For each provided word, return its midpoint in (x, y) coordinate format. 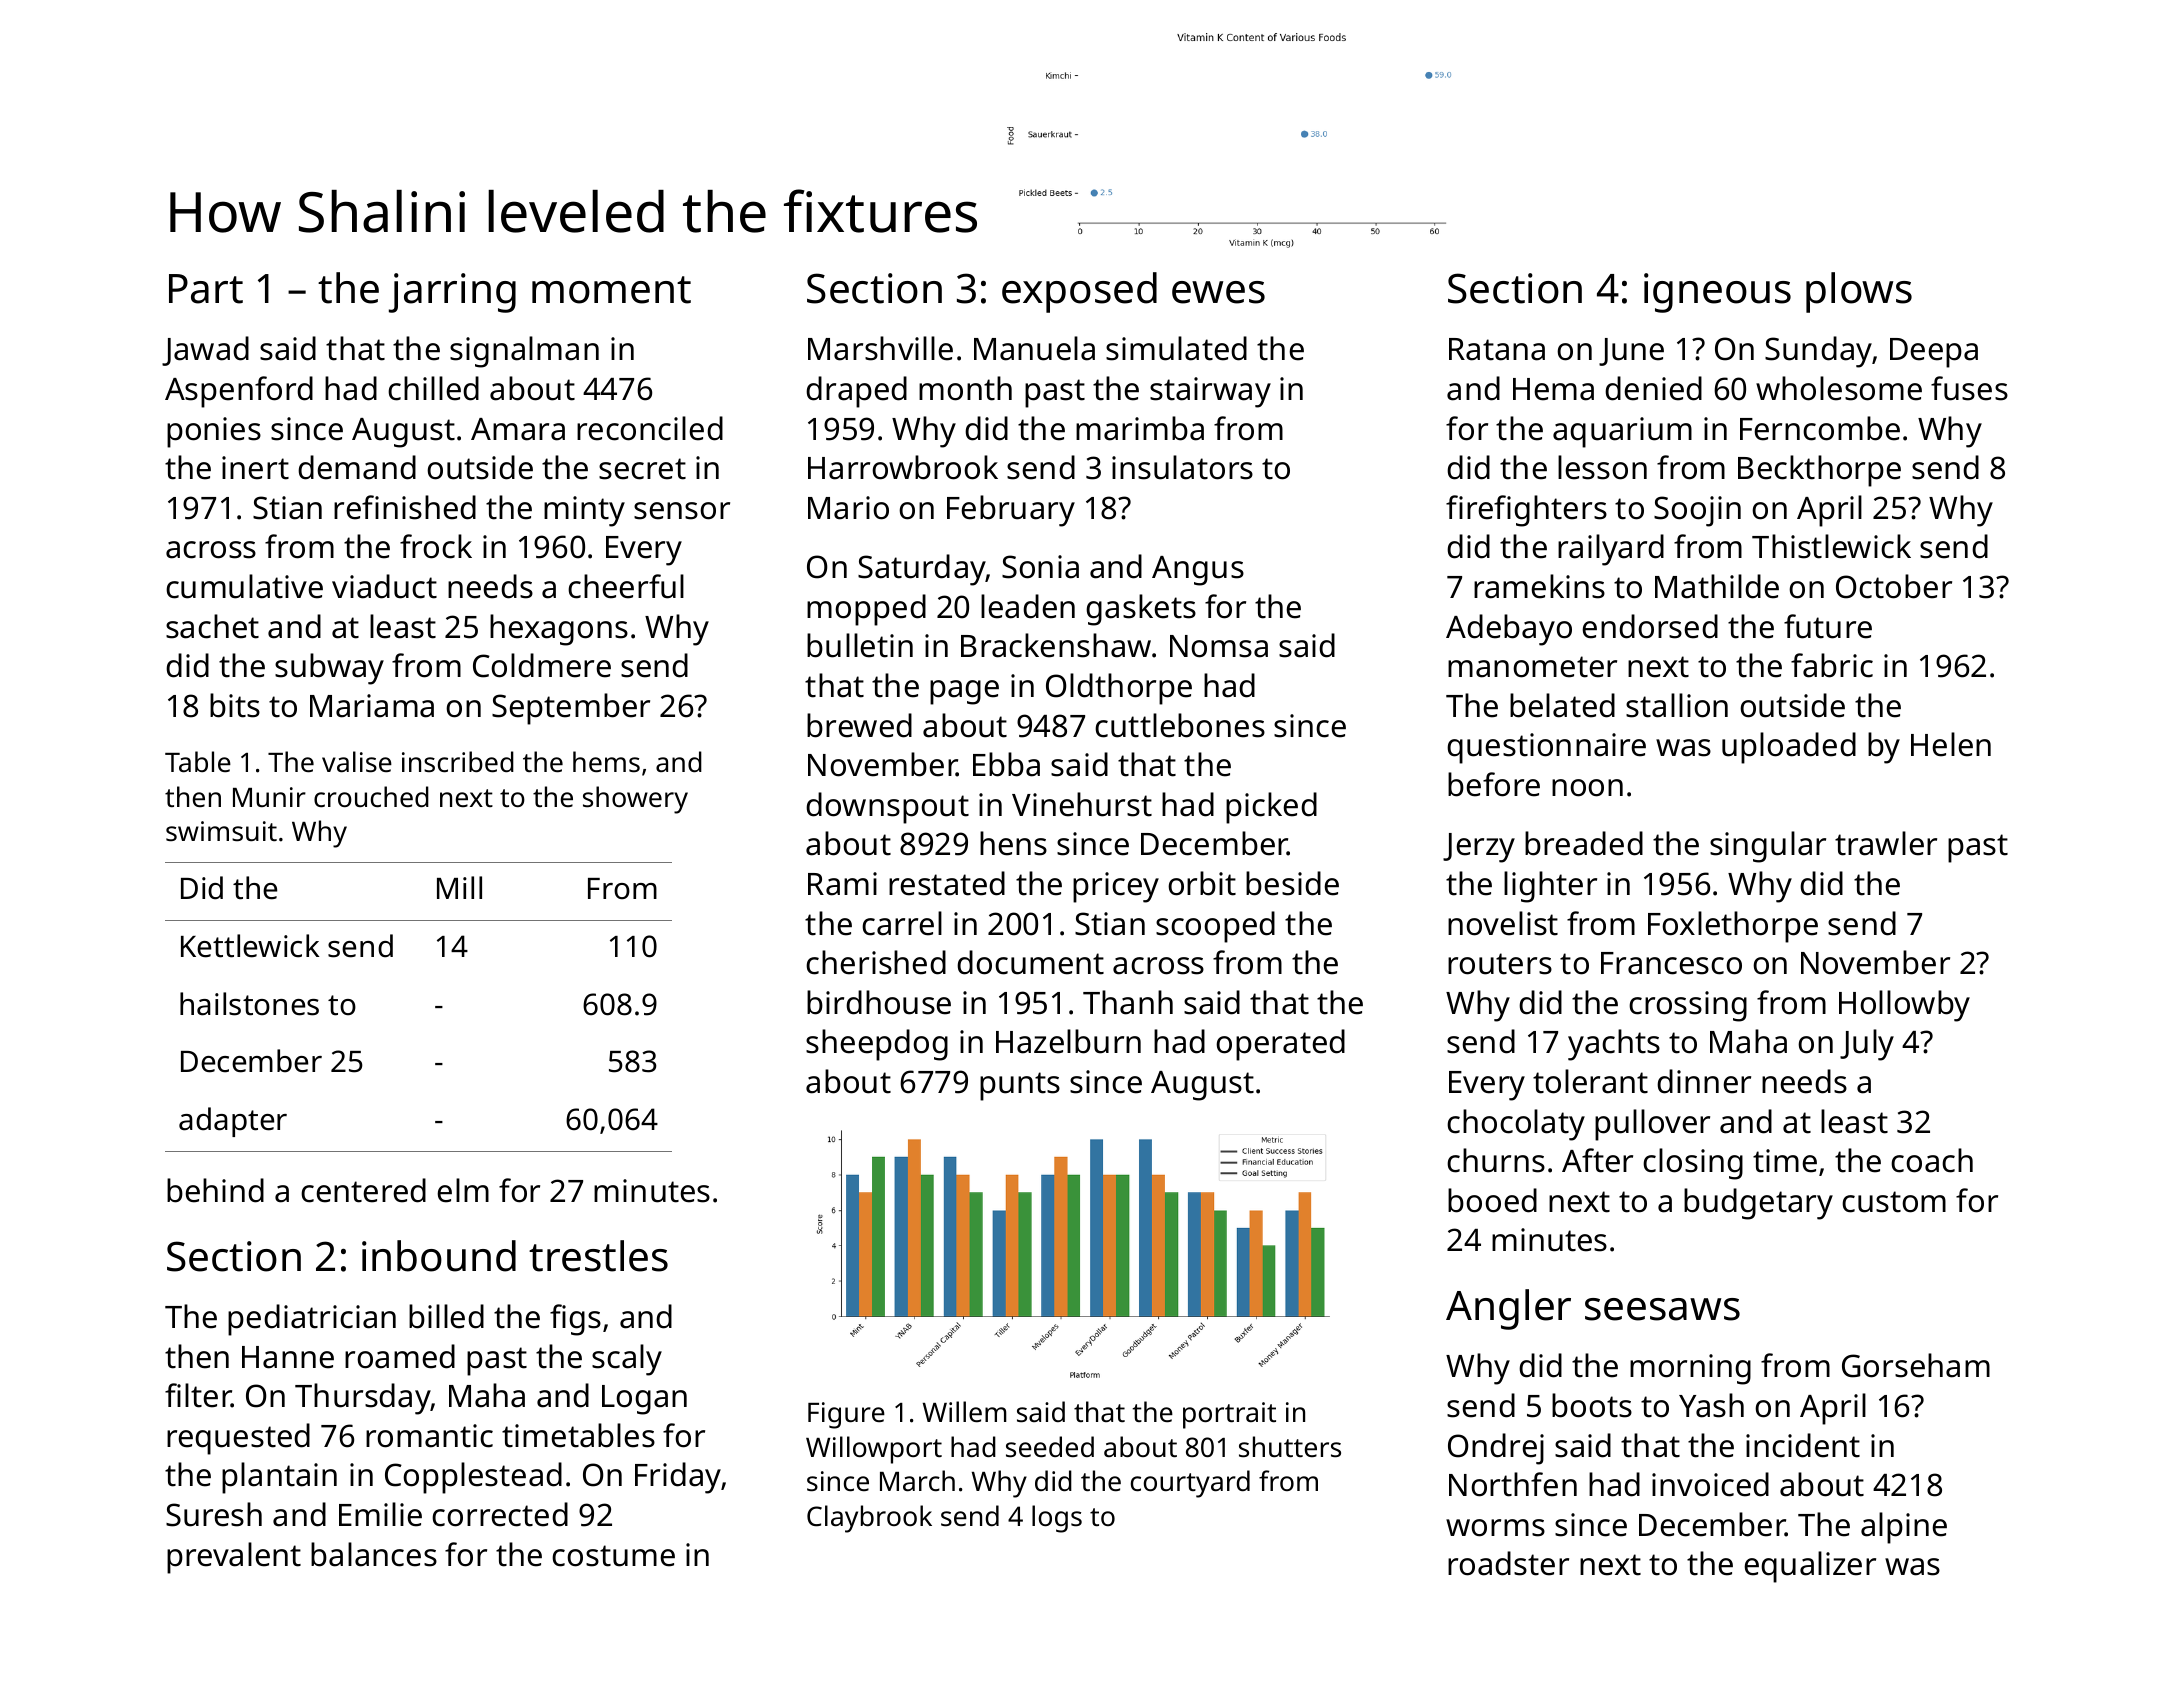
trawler (1886, 843)
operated (1280, 1045)
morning (1690, 1369)
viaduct (384, 586)
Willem (965, 1412)
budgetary (1758, 1204)
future (1828, 626)
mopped (866, 610)
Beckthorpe (1819, 471)
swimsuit (221, 831)
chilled (433, 388)
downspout (887, 808)
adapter (233, 1122)
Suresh (214, 1514)
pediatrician (312, 1320)
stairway (1210, 392)
